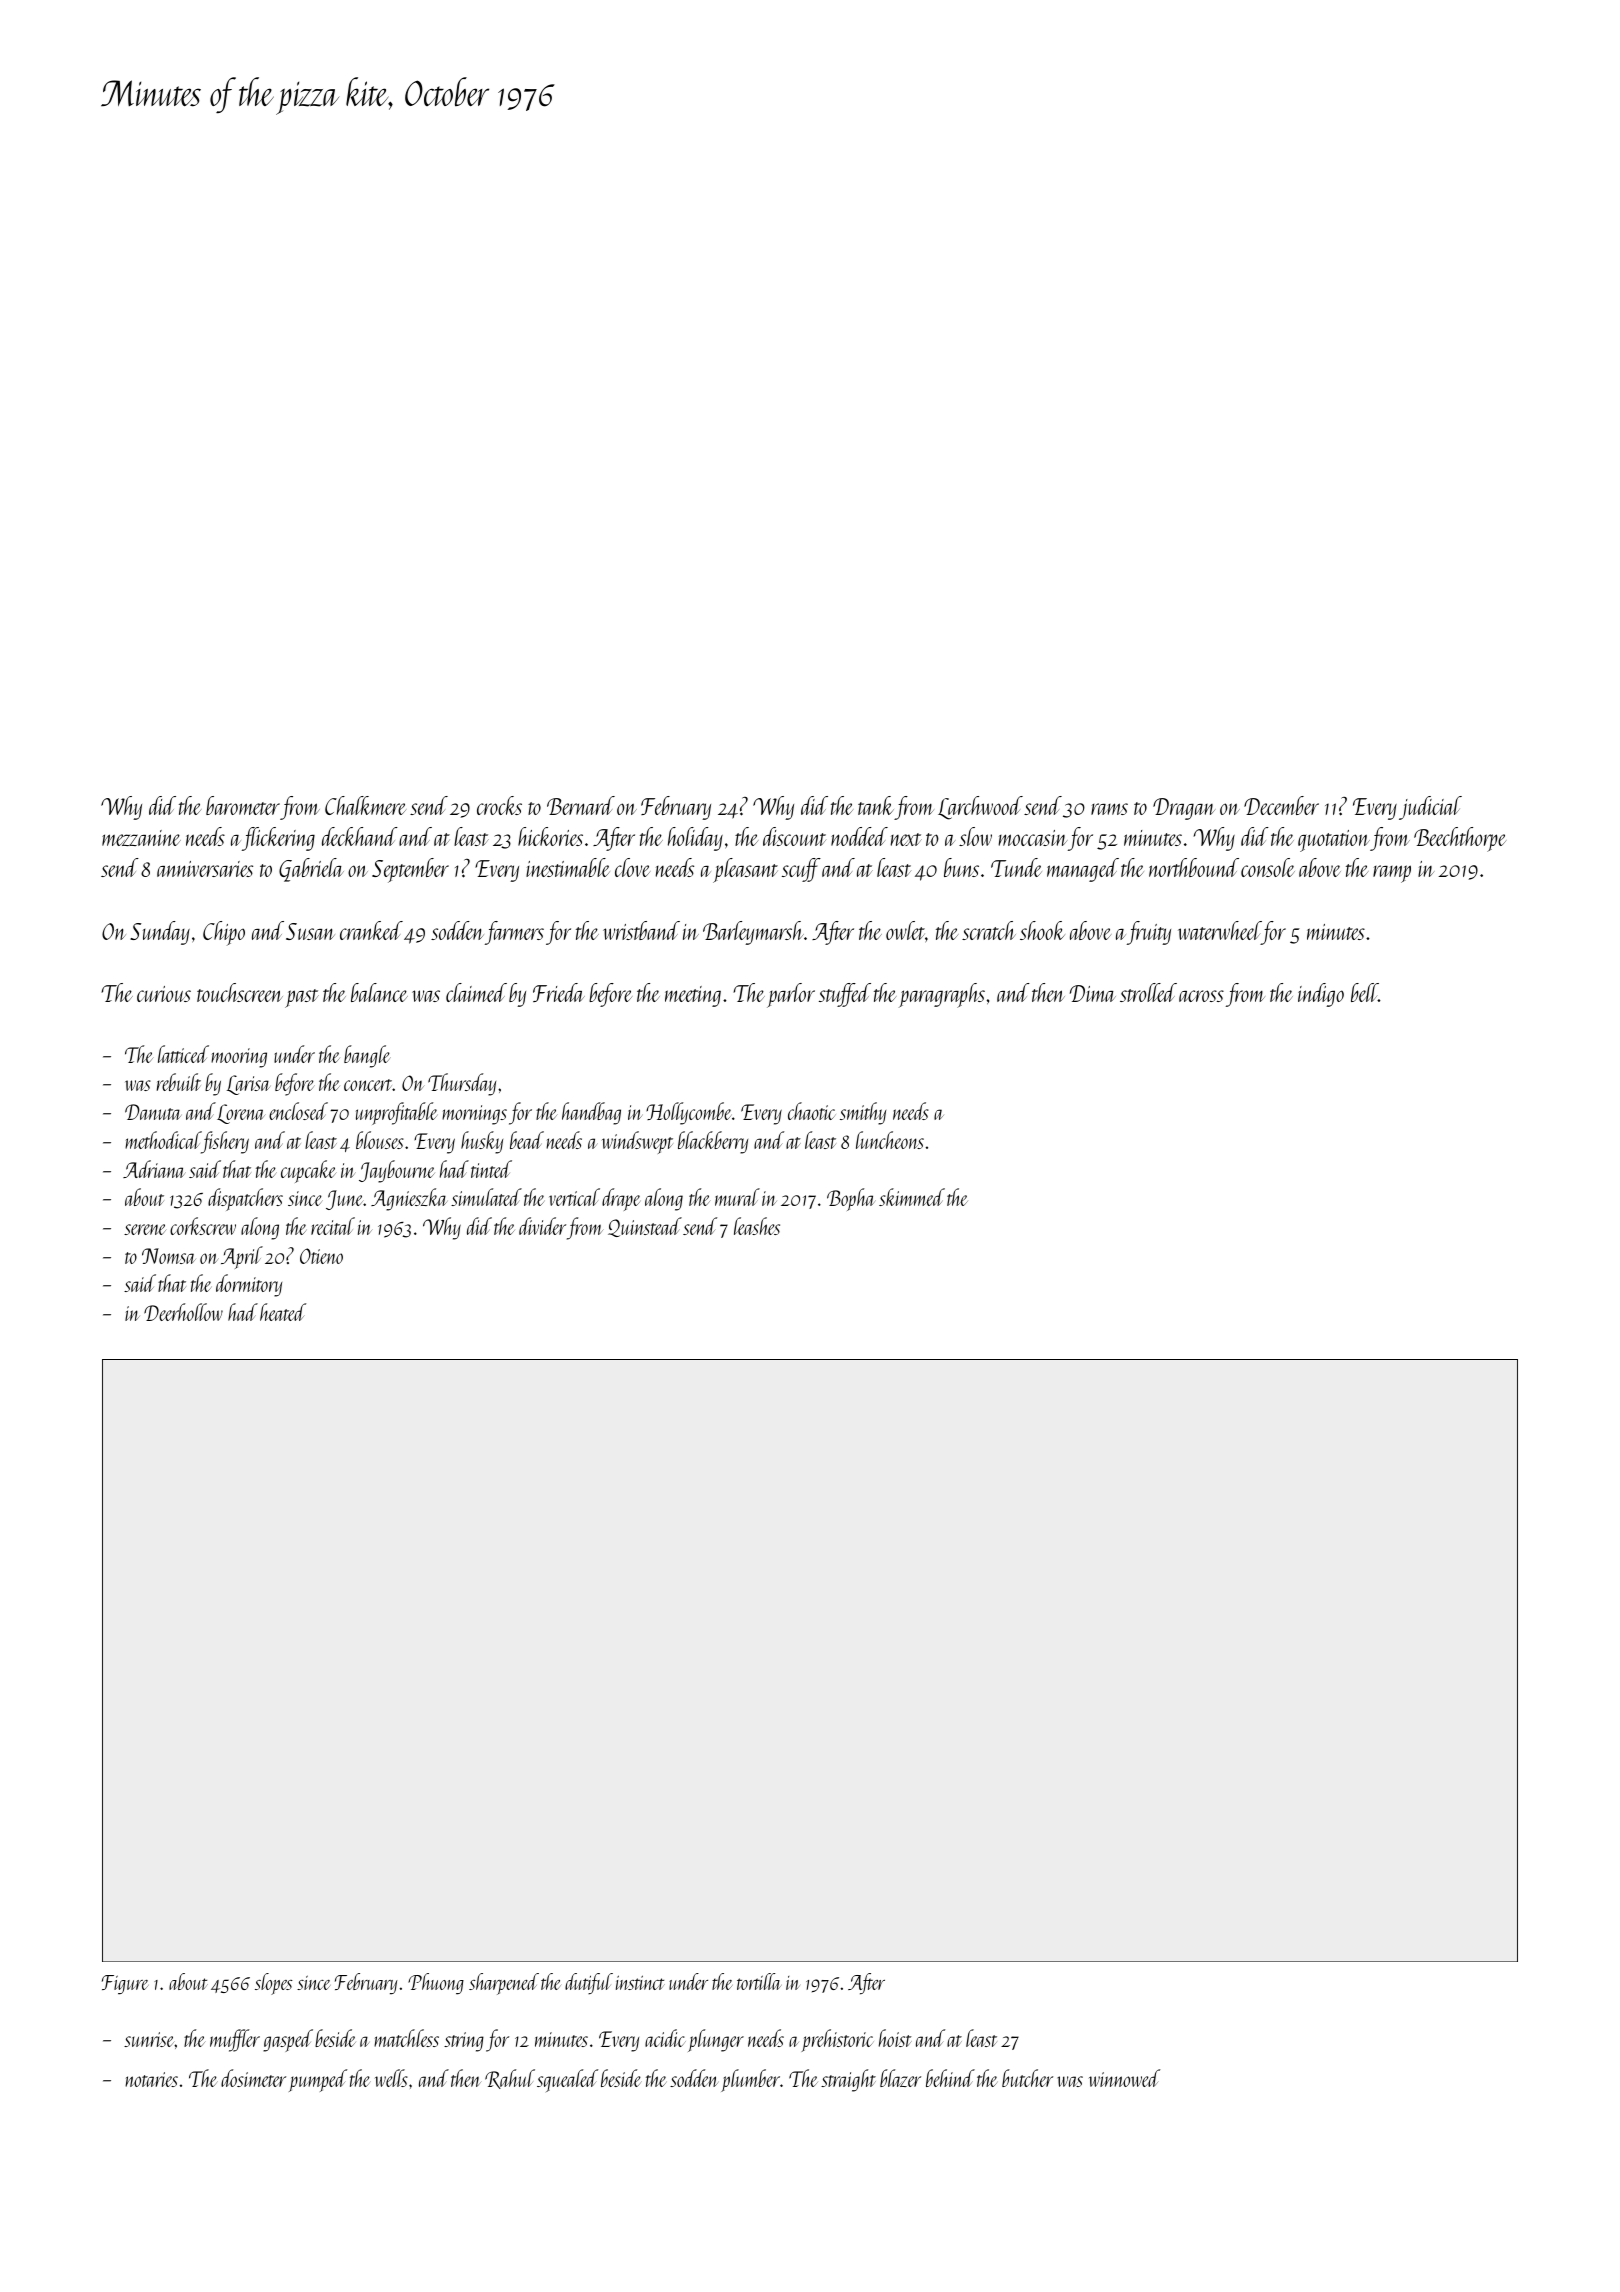 The image size is (1620, 2292). I want to click on Bopha, so click(851, 1199).
